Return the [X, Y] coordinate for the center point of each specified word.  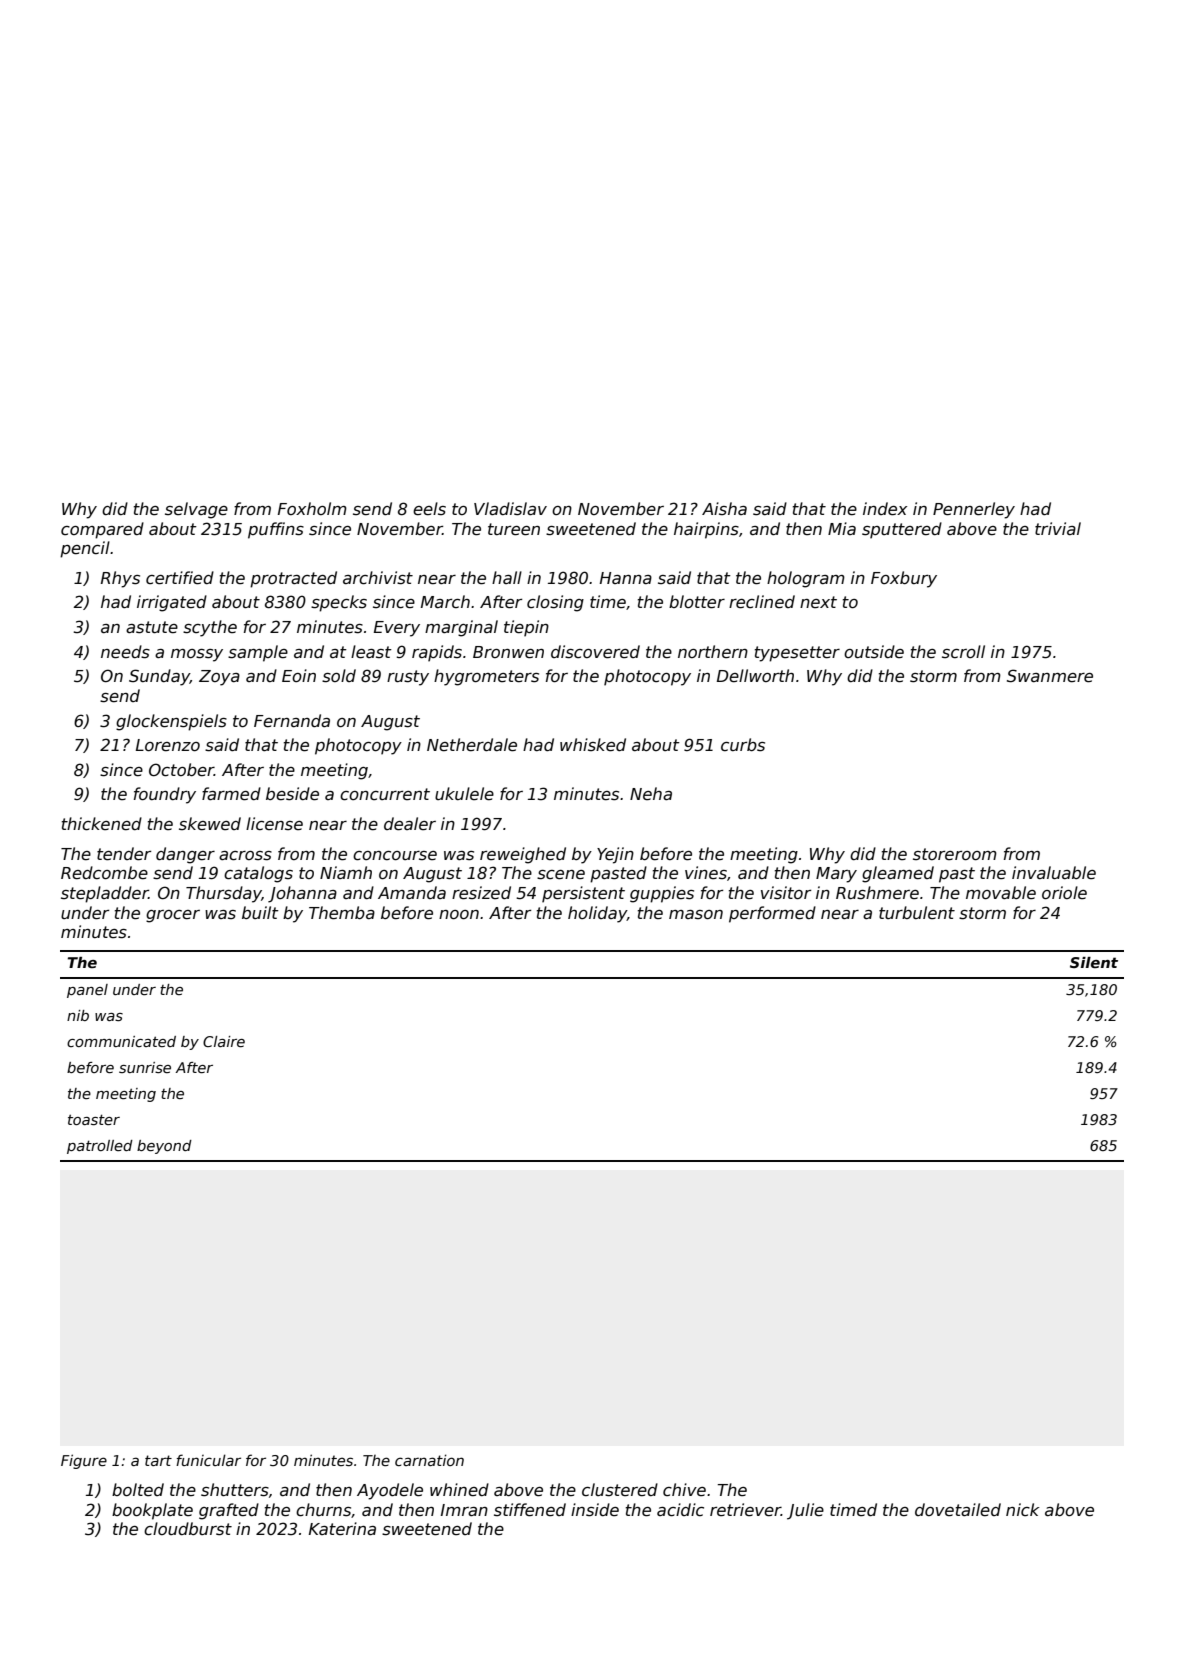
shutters [235, 1490]
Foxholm [312, 508]
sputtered [902, 530]
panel [87, 991]
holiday [597, 914]
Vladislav [510, 509]
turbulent [917, 912]
